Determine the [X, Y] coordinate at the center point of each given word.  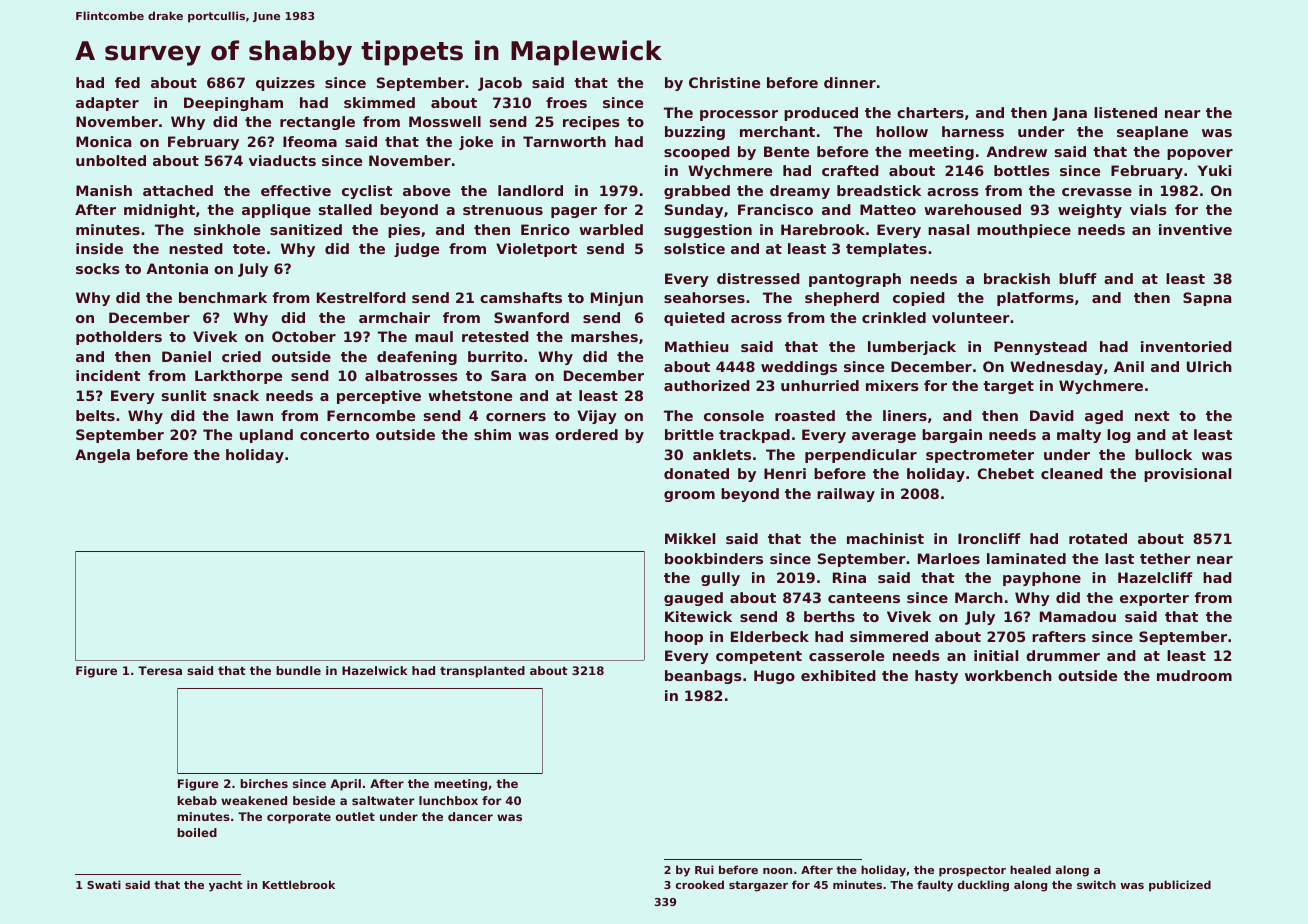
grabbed [697, 192]
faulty [935, 886]
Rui [704, 869]
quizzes [285, 84]
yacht [226, 886]
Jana [1069, 114]
